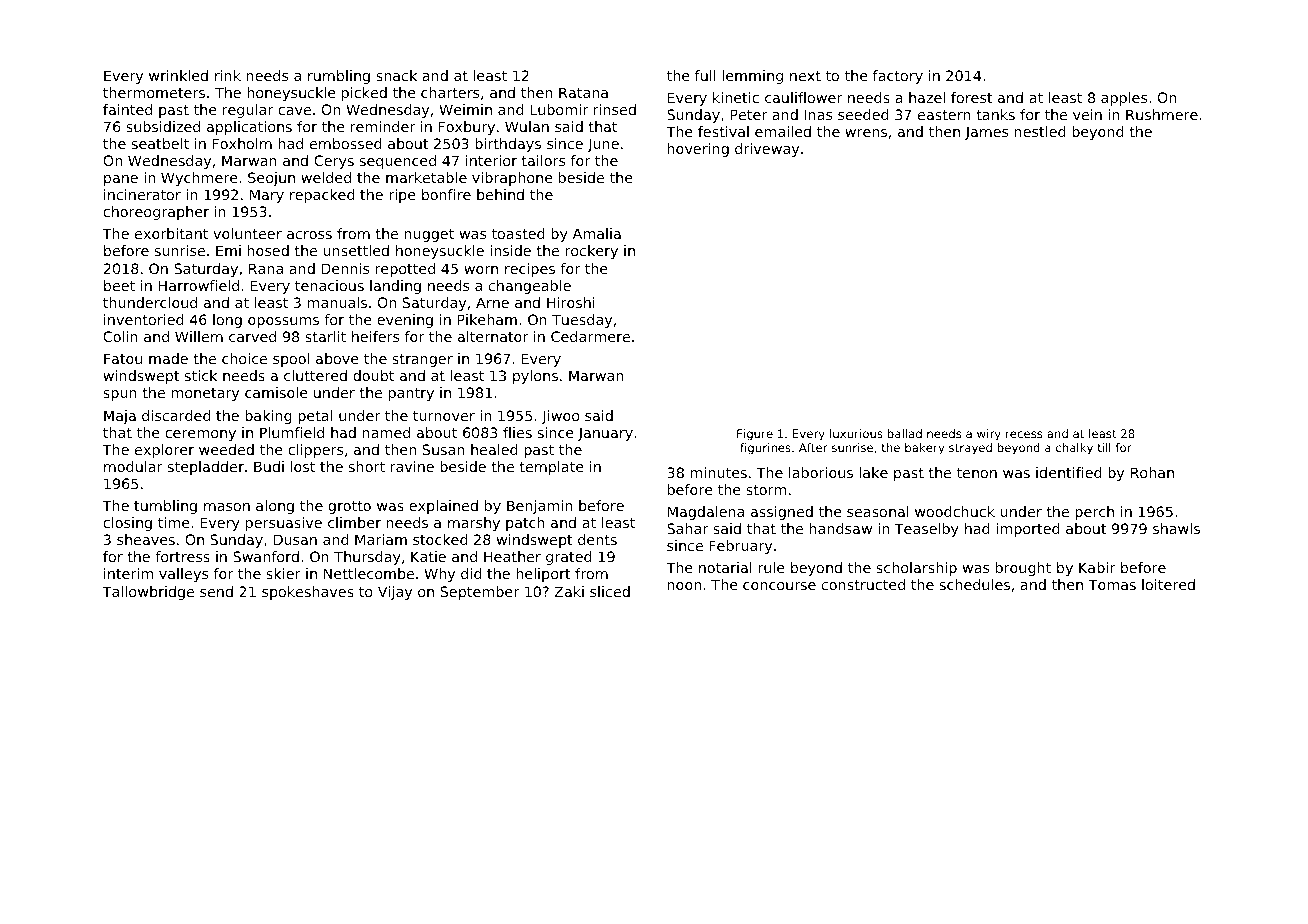 Image resolution: width=1308 pixels, height=924 pixels. Describe the element at coordinates (226, 449) in the screenshot. I see `weeded` at that location.
